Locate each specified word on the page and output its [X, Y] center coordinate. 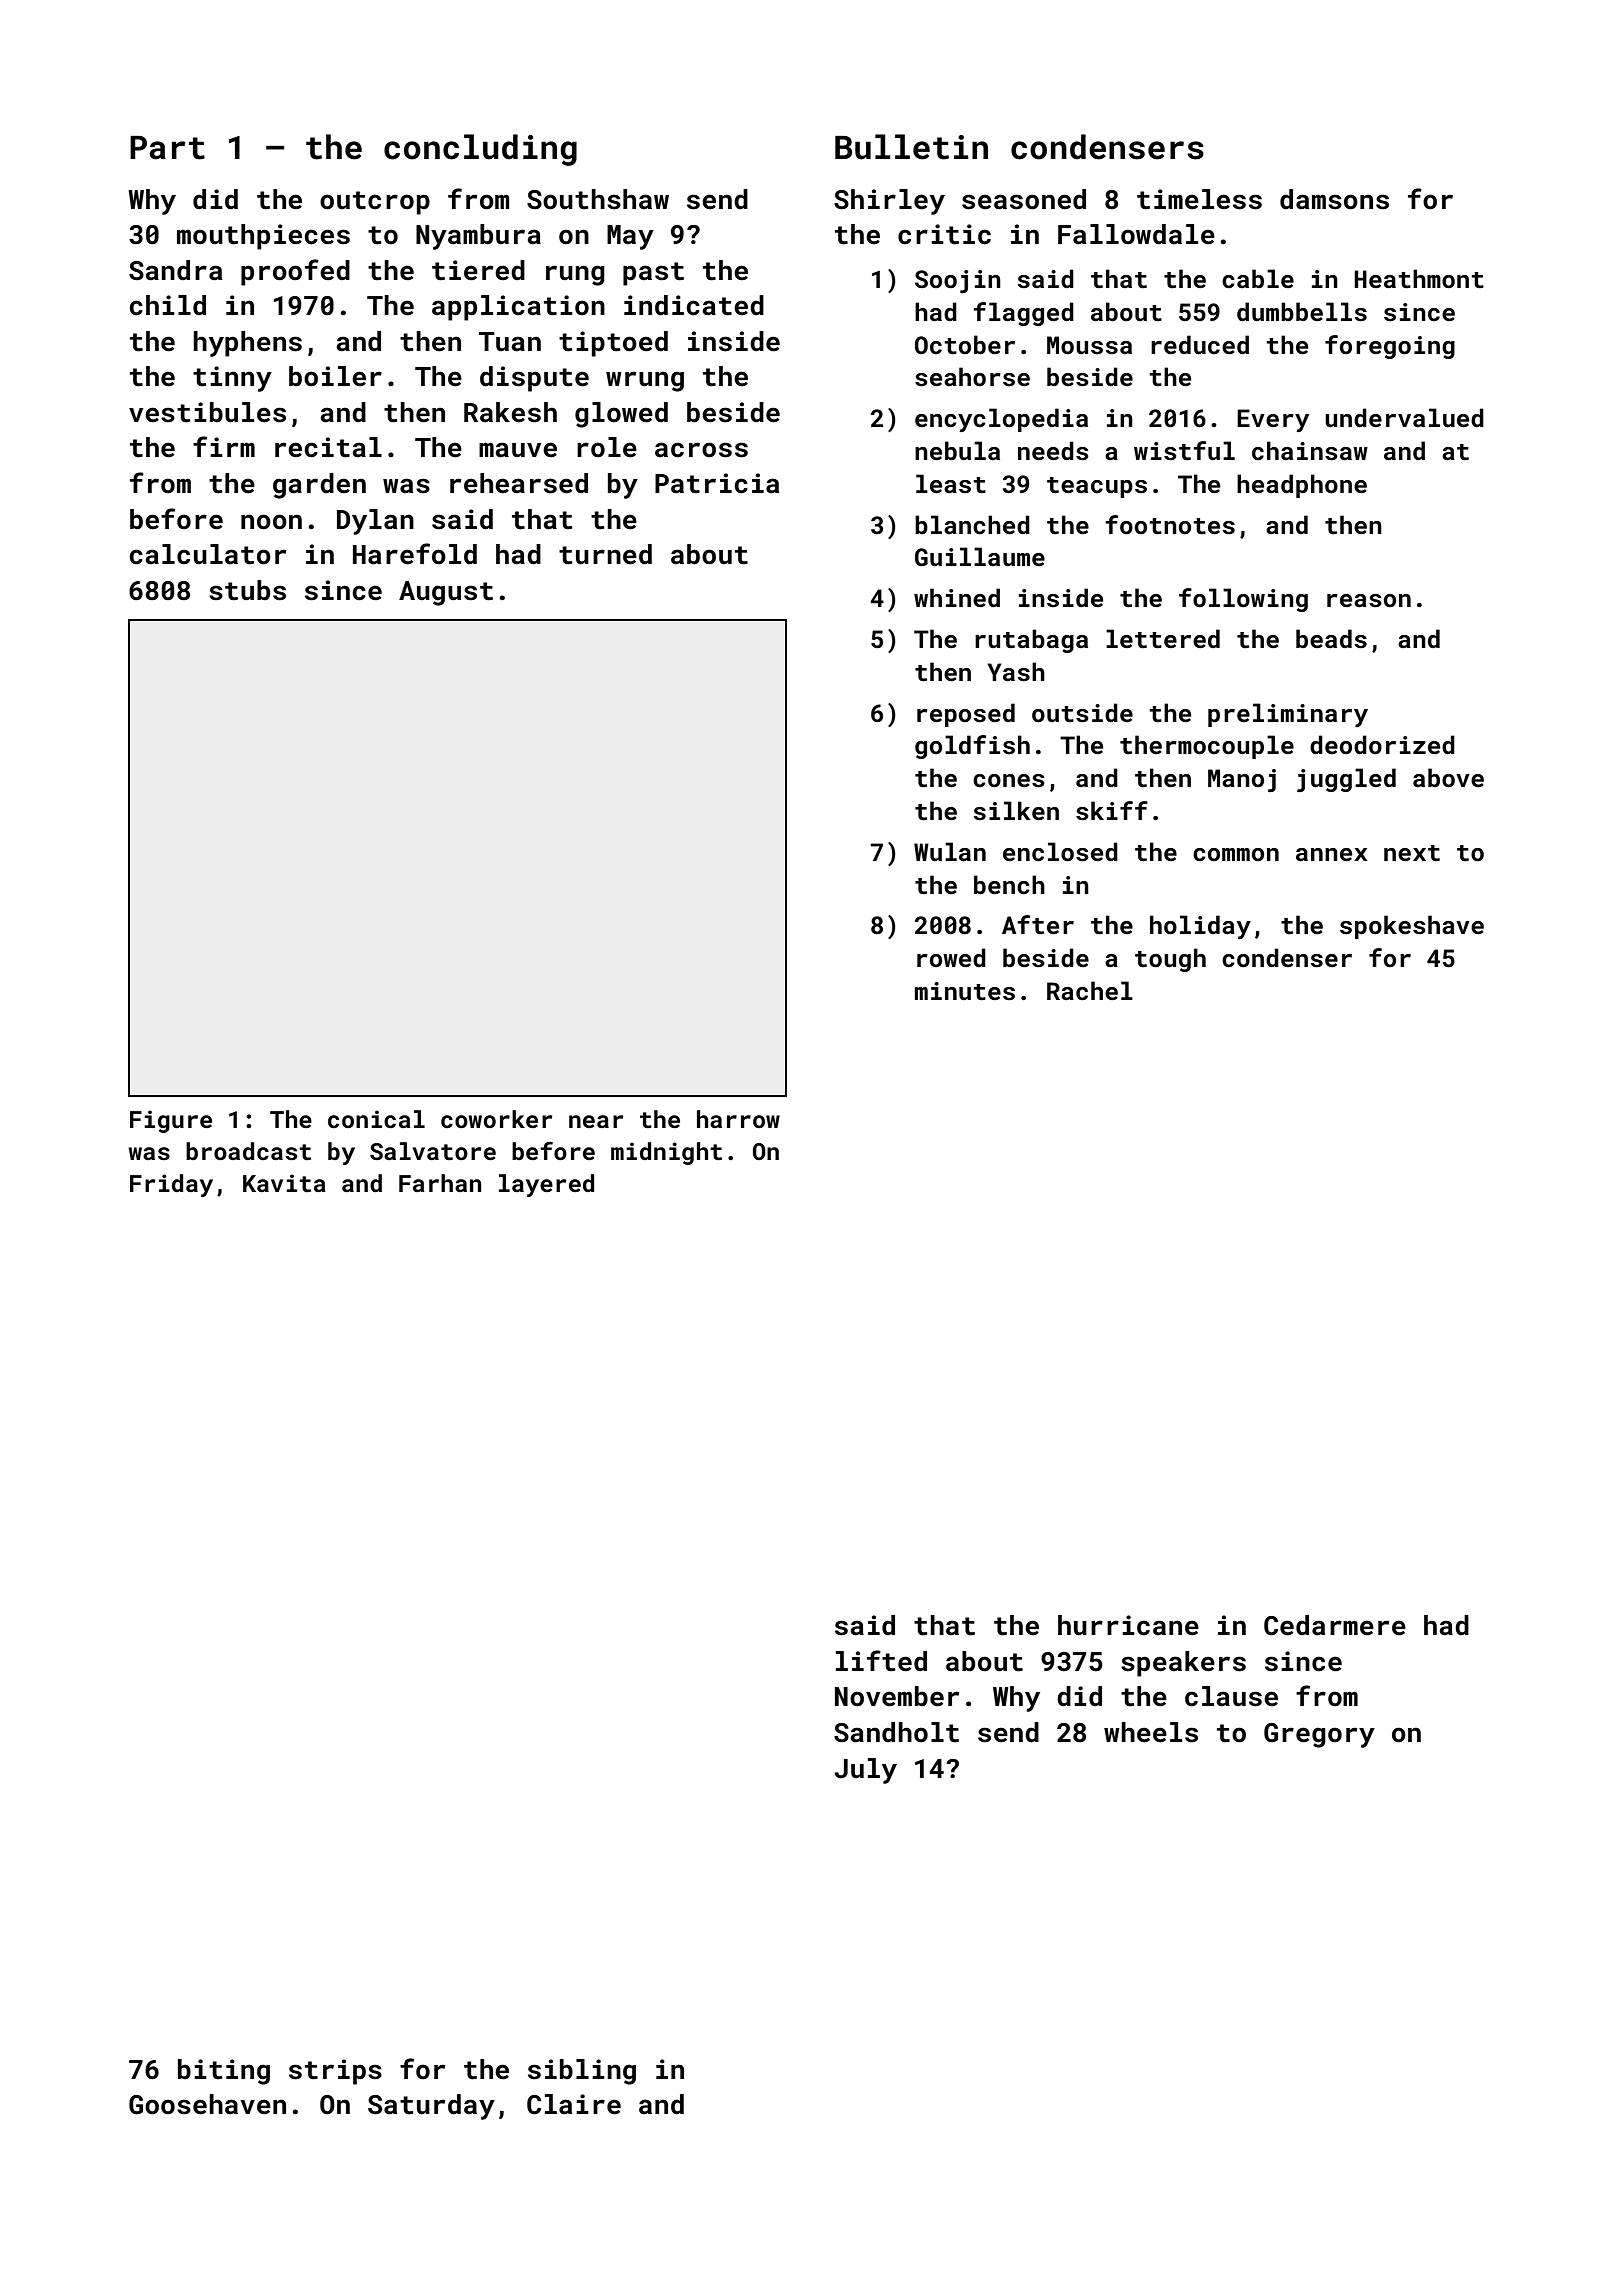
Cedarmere [1335, 1625]
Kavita [284, 1183]
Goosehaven [207, 2104]
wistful [1184, 451]
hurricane [1128, 1625]
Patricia [717, 483]
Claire [574, 2104]
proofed [295, 272]
